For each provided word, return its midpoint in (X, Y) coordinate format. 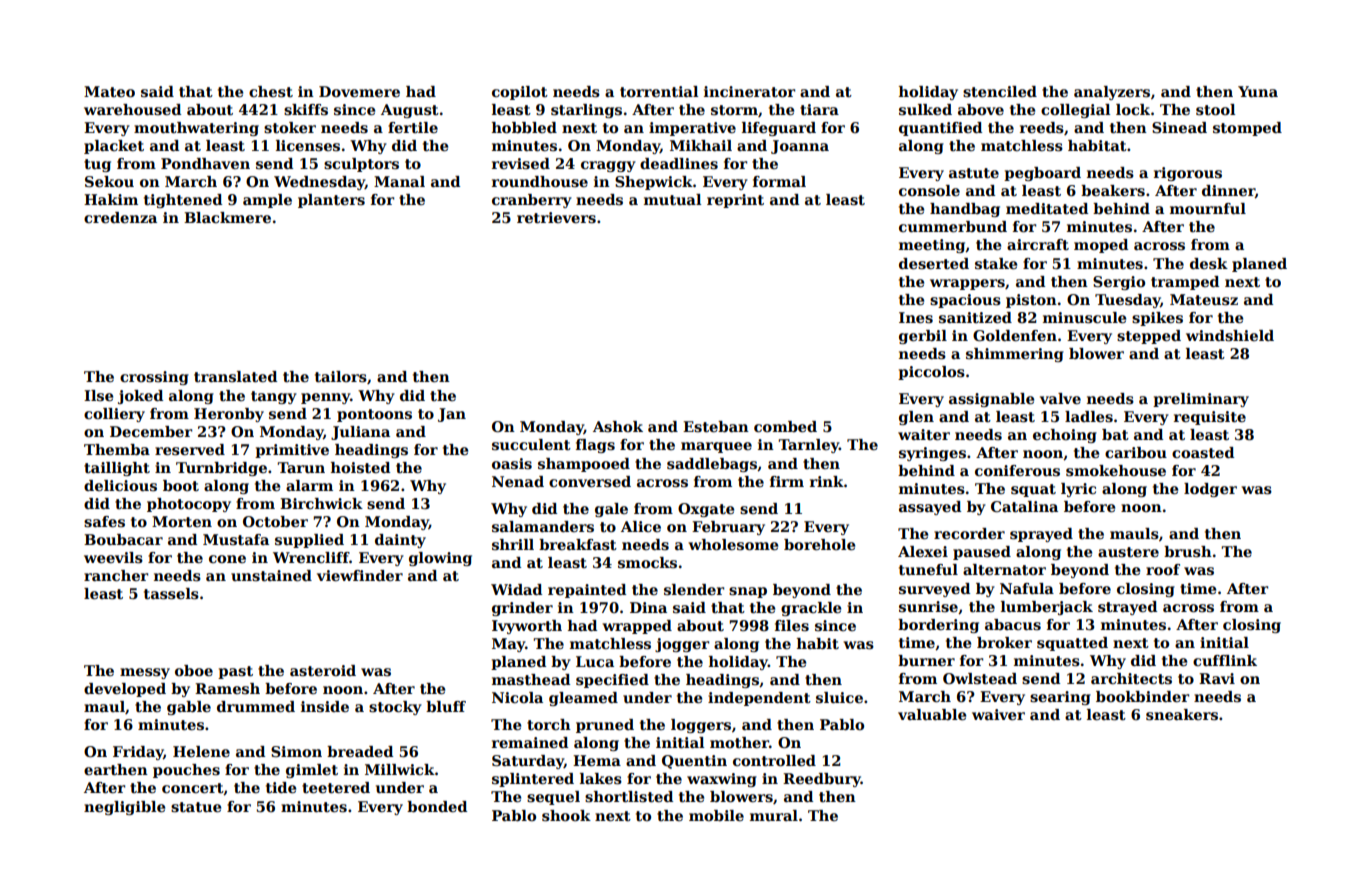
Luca (595, 661)
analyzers (1112, 93)
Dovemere (359, 91)
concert (193, 789)
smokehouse (1116, 471)
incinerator (750, 91)
